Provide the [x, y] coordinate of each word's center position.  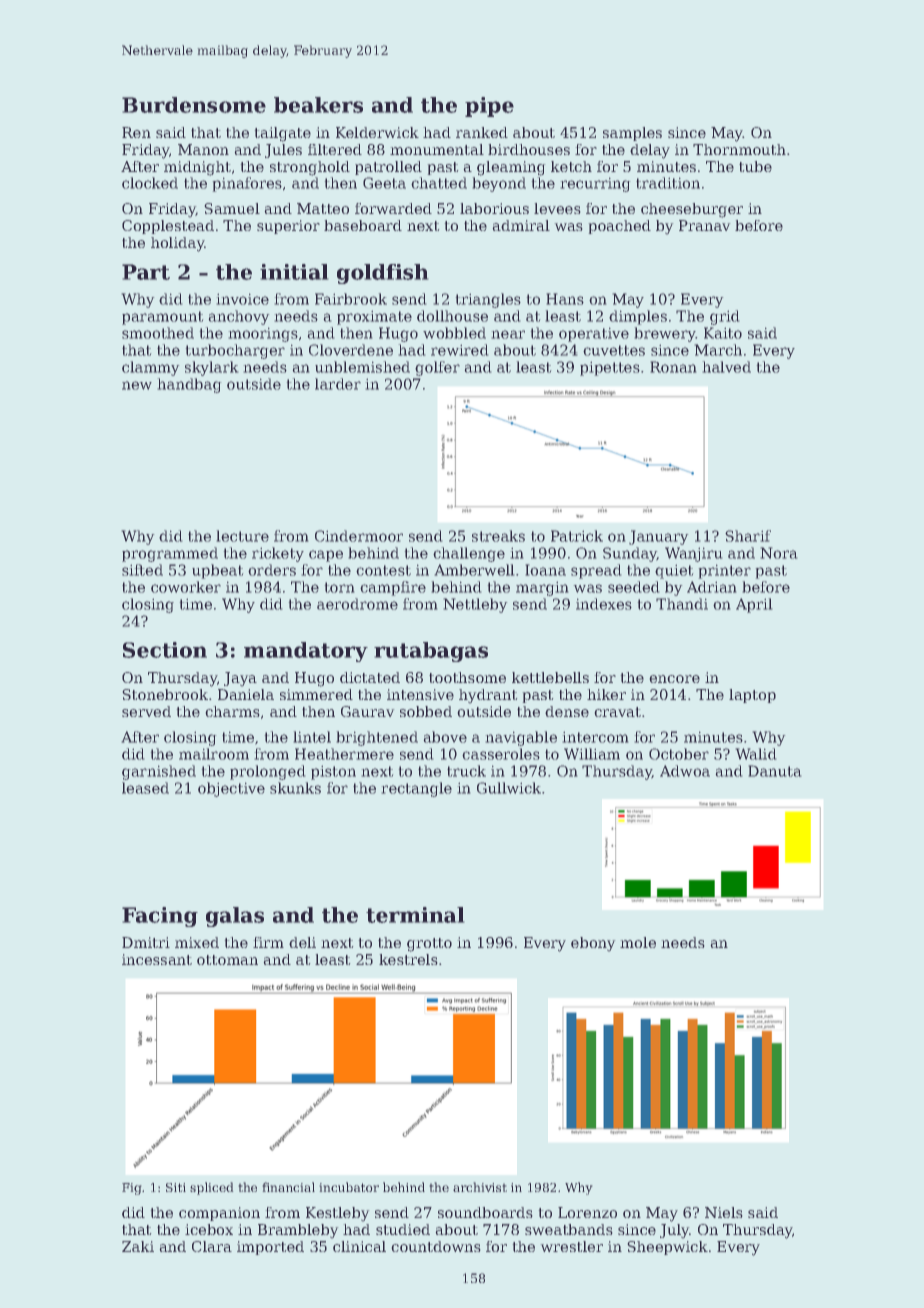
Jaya [240, 679]
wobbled [454, 333]
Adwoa [685, 771]
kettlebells [550, 677]
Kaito [723, 333]
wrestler [571, 1246]
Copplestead [168, 227]
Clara [212, 1246]
